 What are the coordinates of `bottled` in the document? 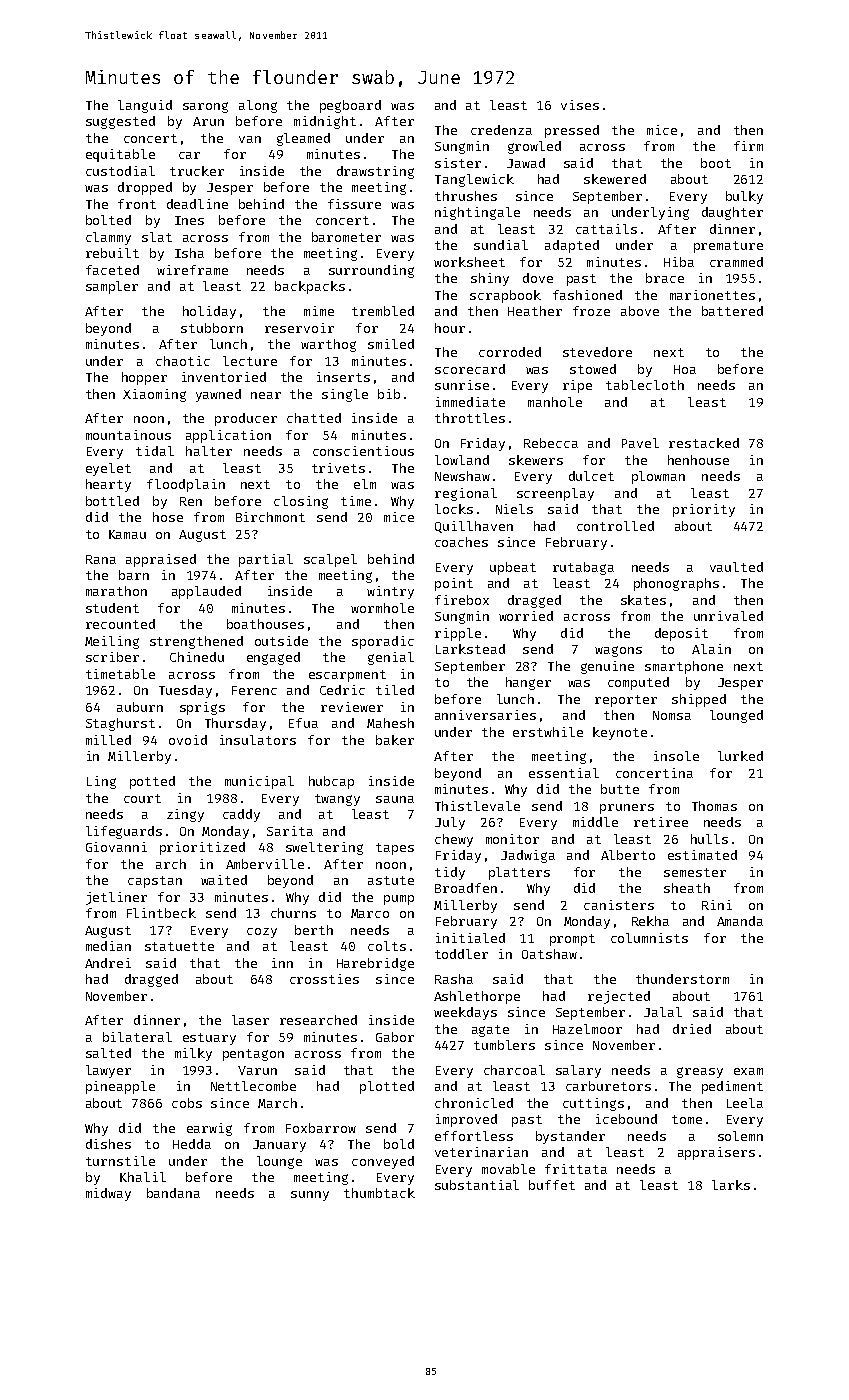 It's located at (112, 501).
